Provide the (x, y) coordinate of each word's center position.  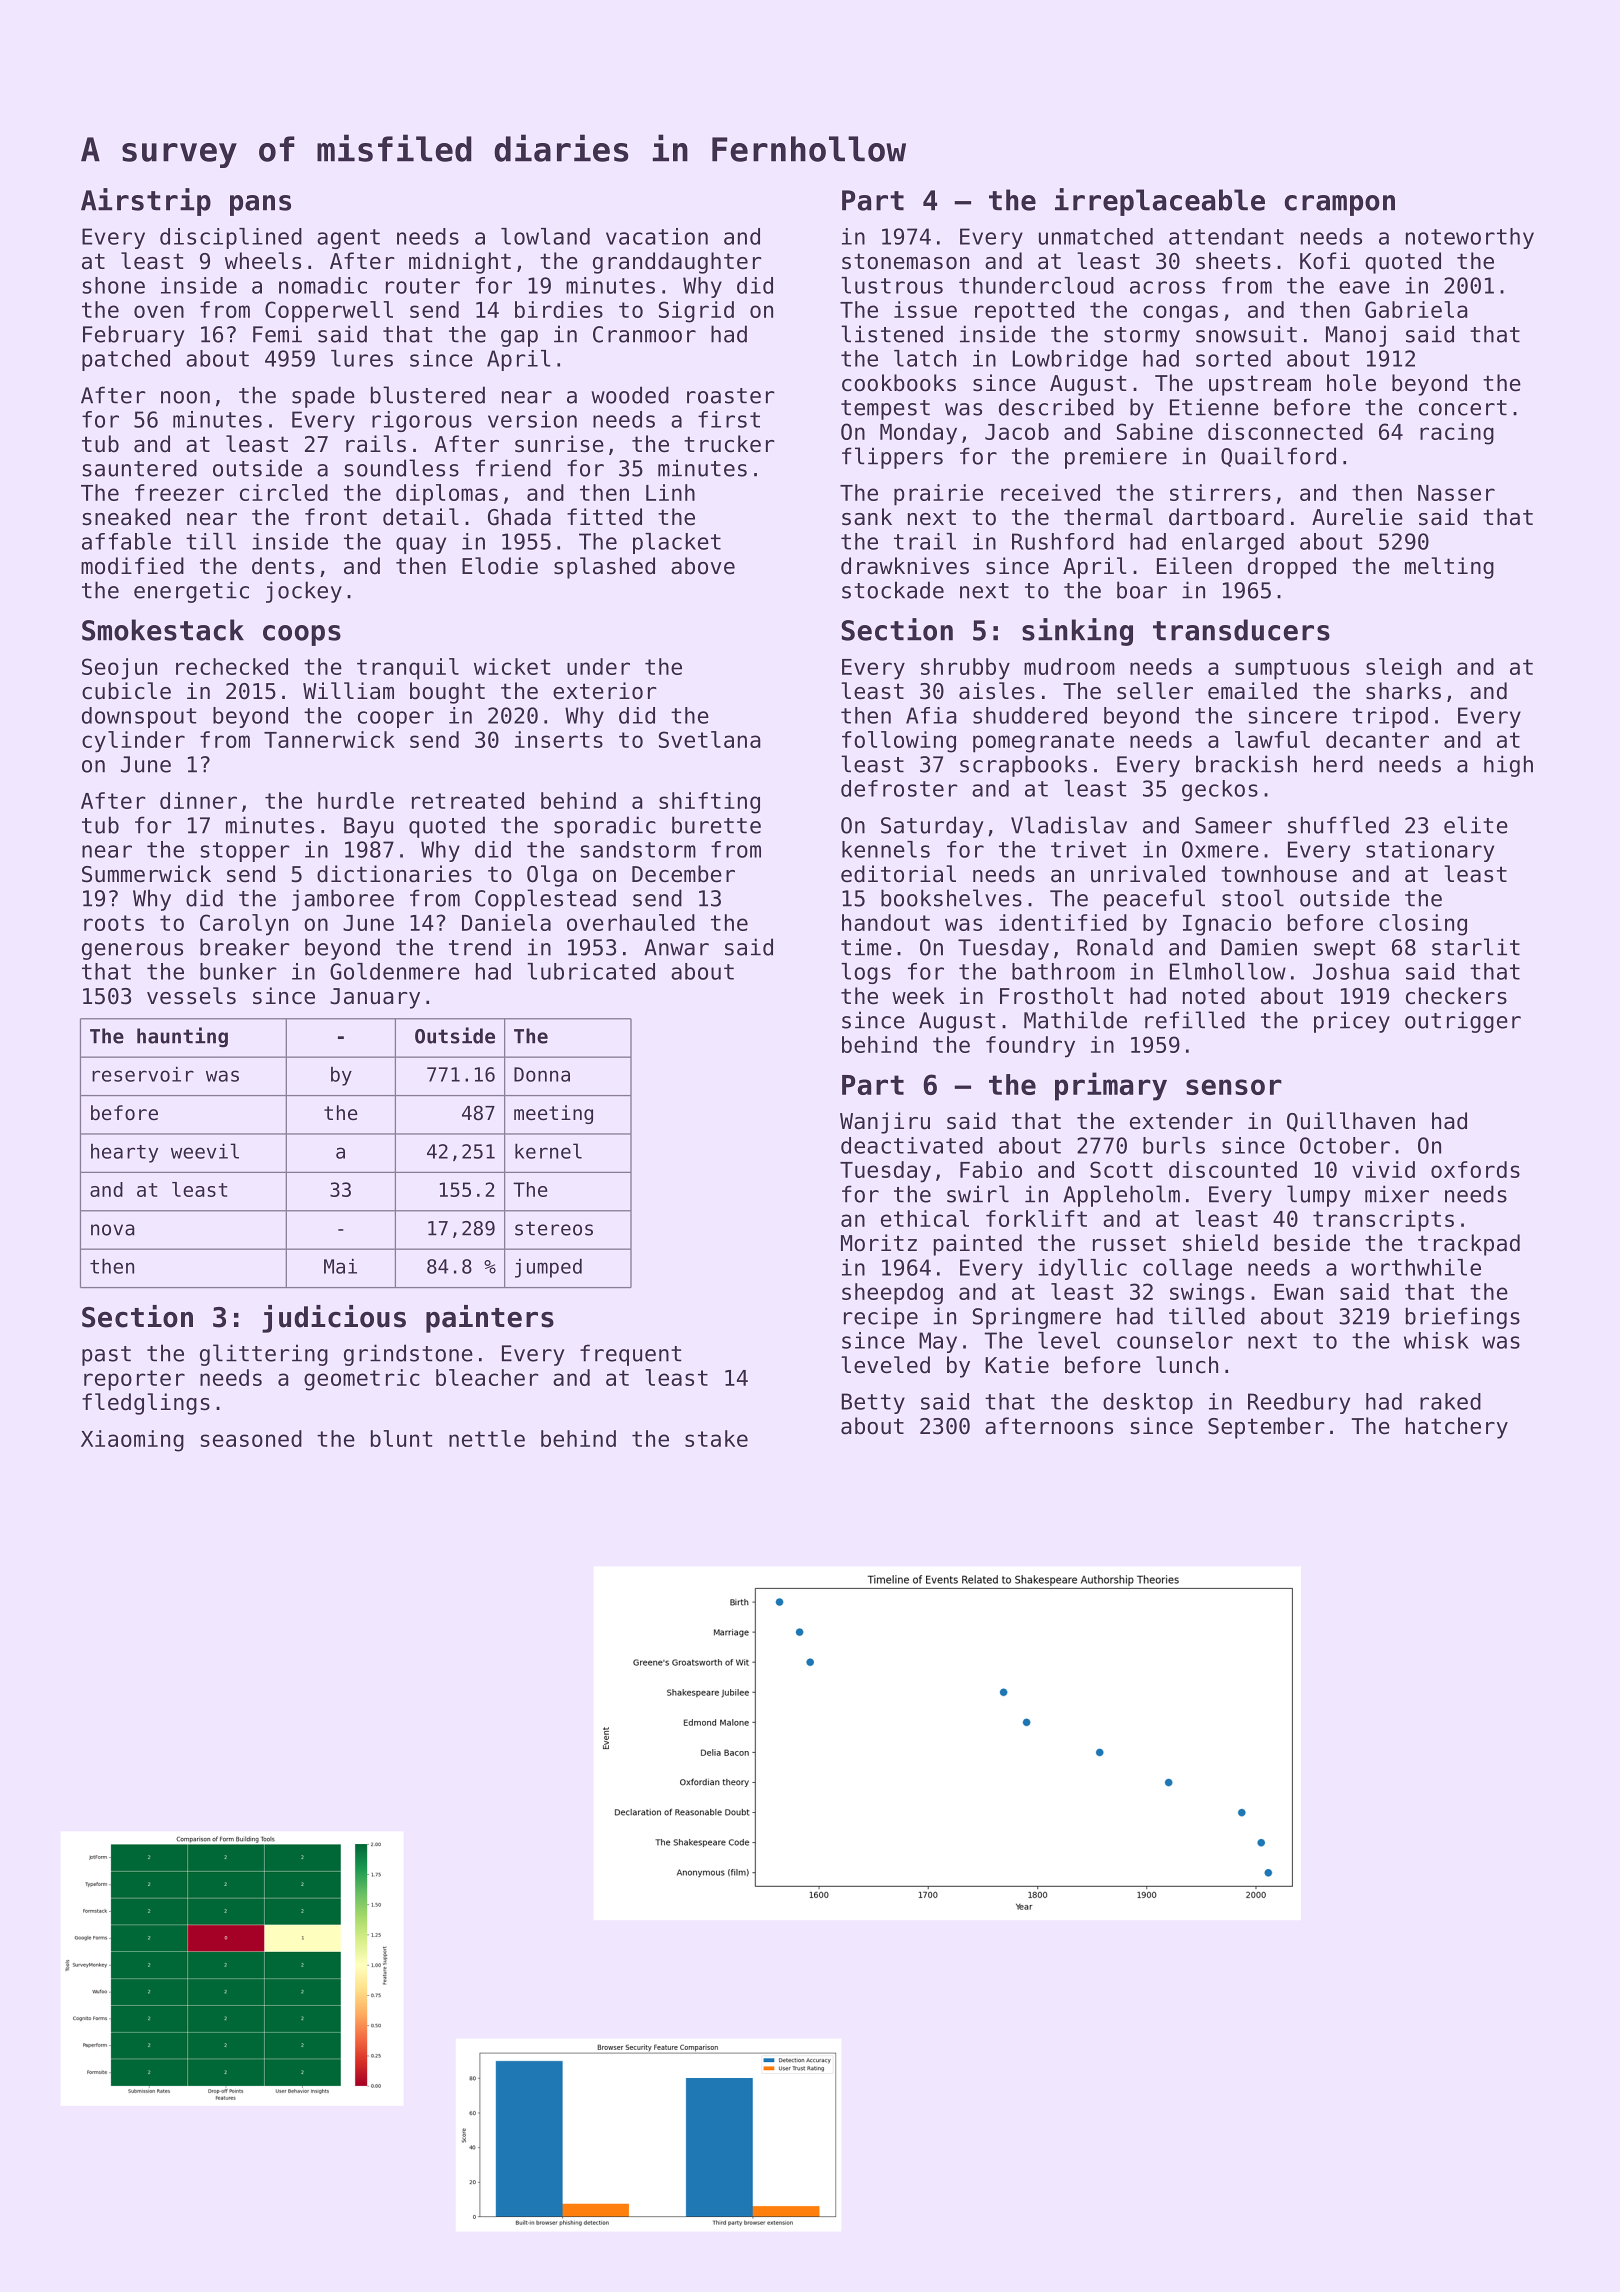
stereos (554, 1228)
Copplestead (545, 900)
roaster (731, 396)
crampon (1340, 205)
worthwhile (1416, 1267)
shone (114, 285)
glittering (264, 1355)
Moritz (879, 1243)
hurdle (356, 800)
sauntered (140, 468)
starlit (1476, 947)
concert (1463, 408)
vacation (657, 236)
